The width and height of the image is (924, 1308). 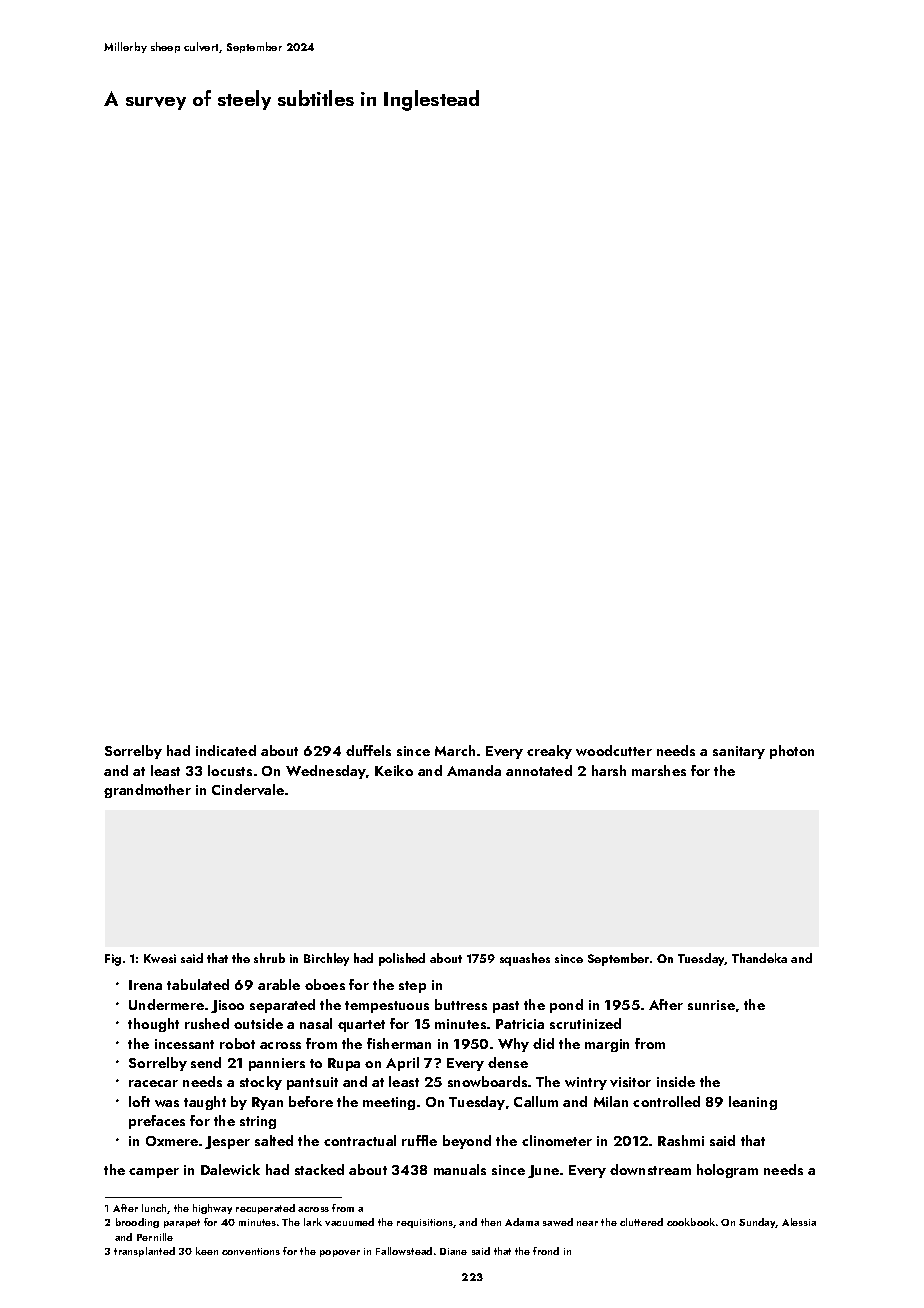 What do you see at coordinates (207, 1251) in the image?
I see `keen` at bounding box center [207, 1251].
